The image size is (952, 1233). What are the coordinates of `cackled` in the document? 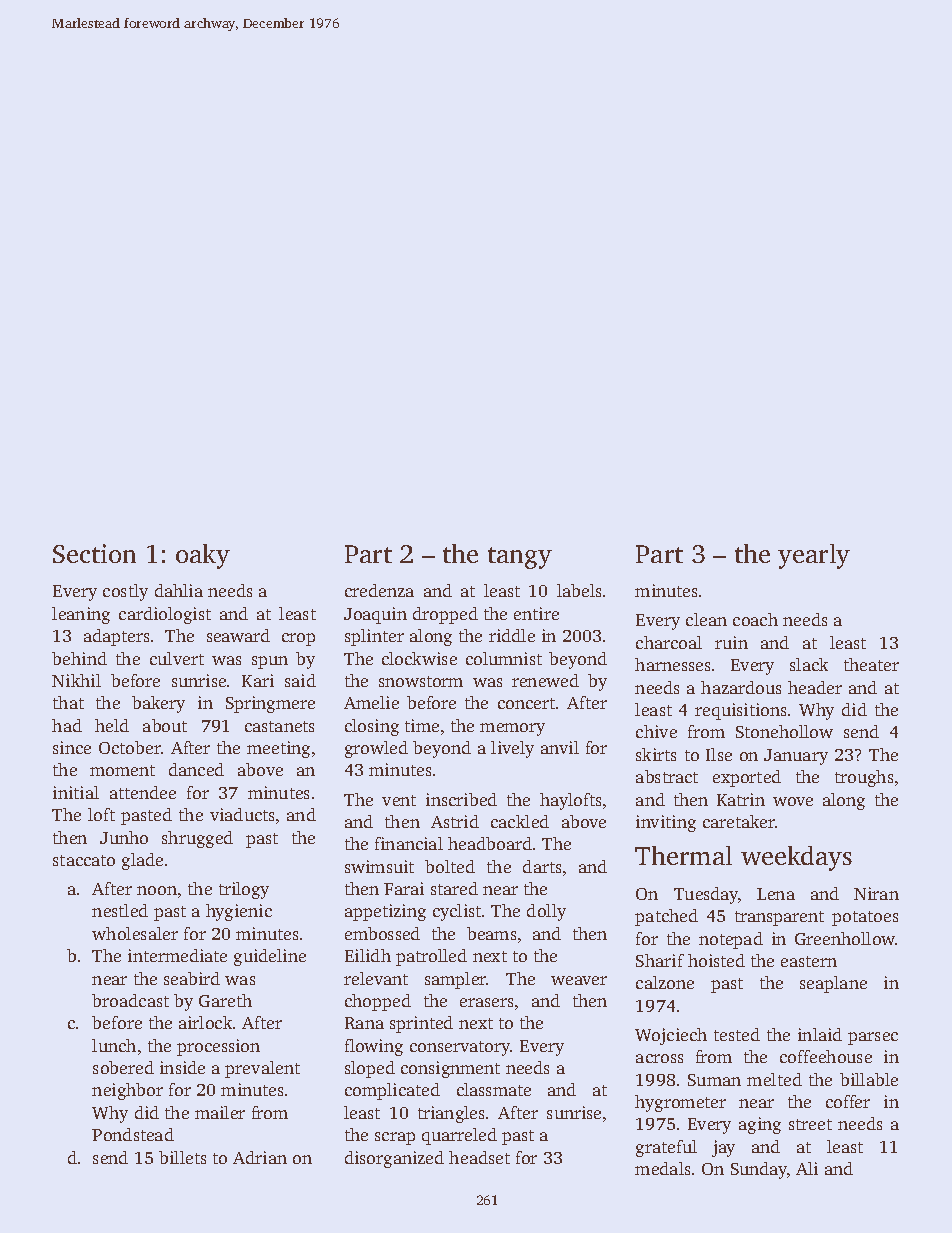 It's located at (520, 821).
